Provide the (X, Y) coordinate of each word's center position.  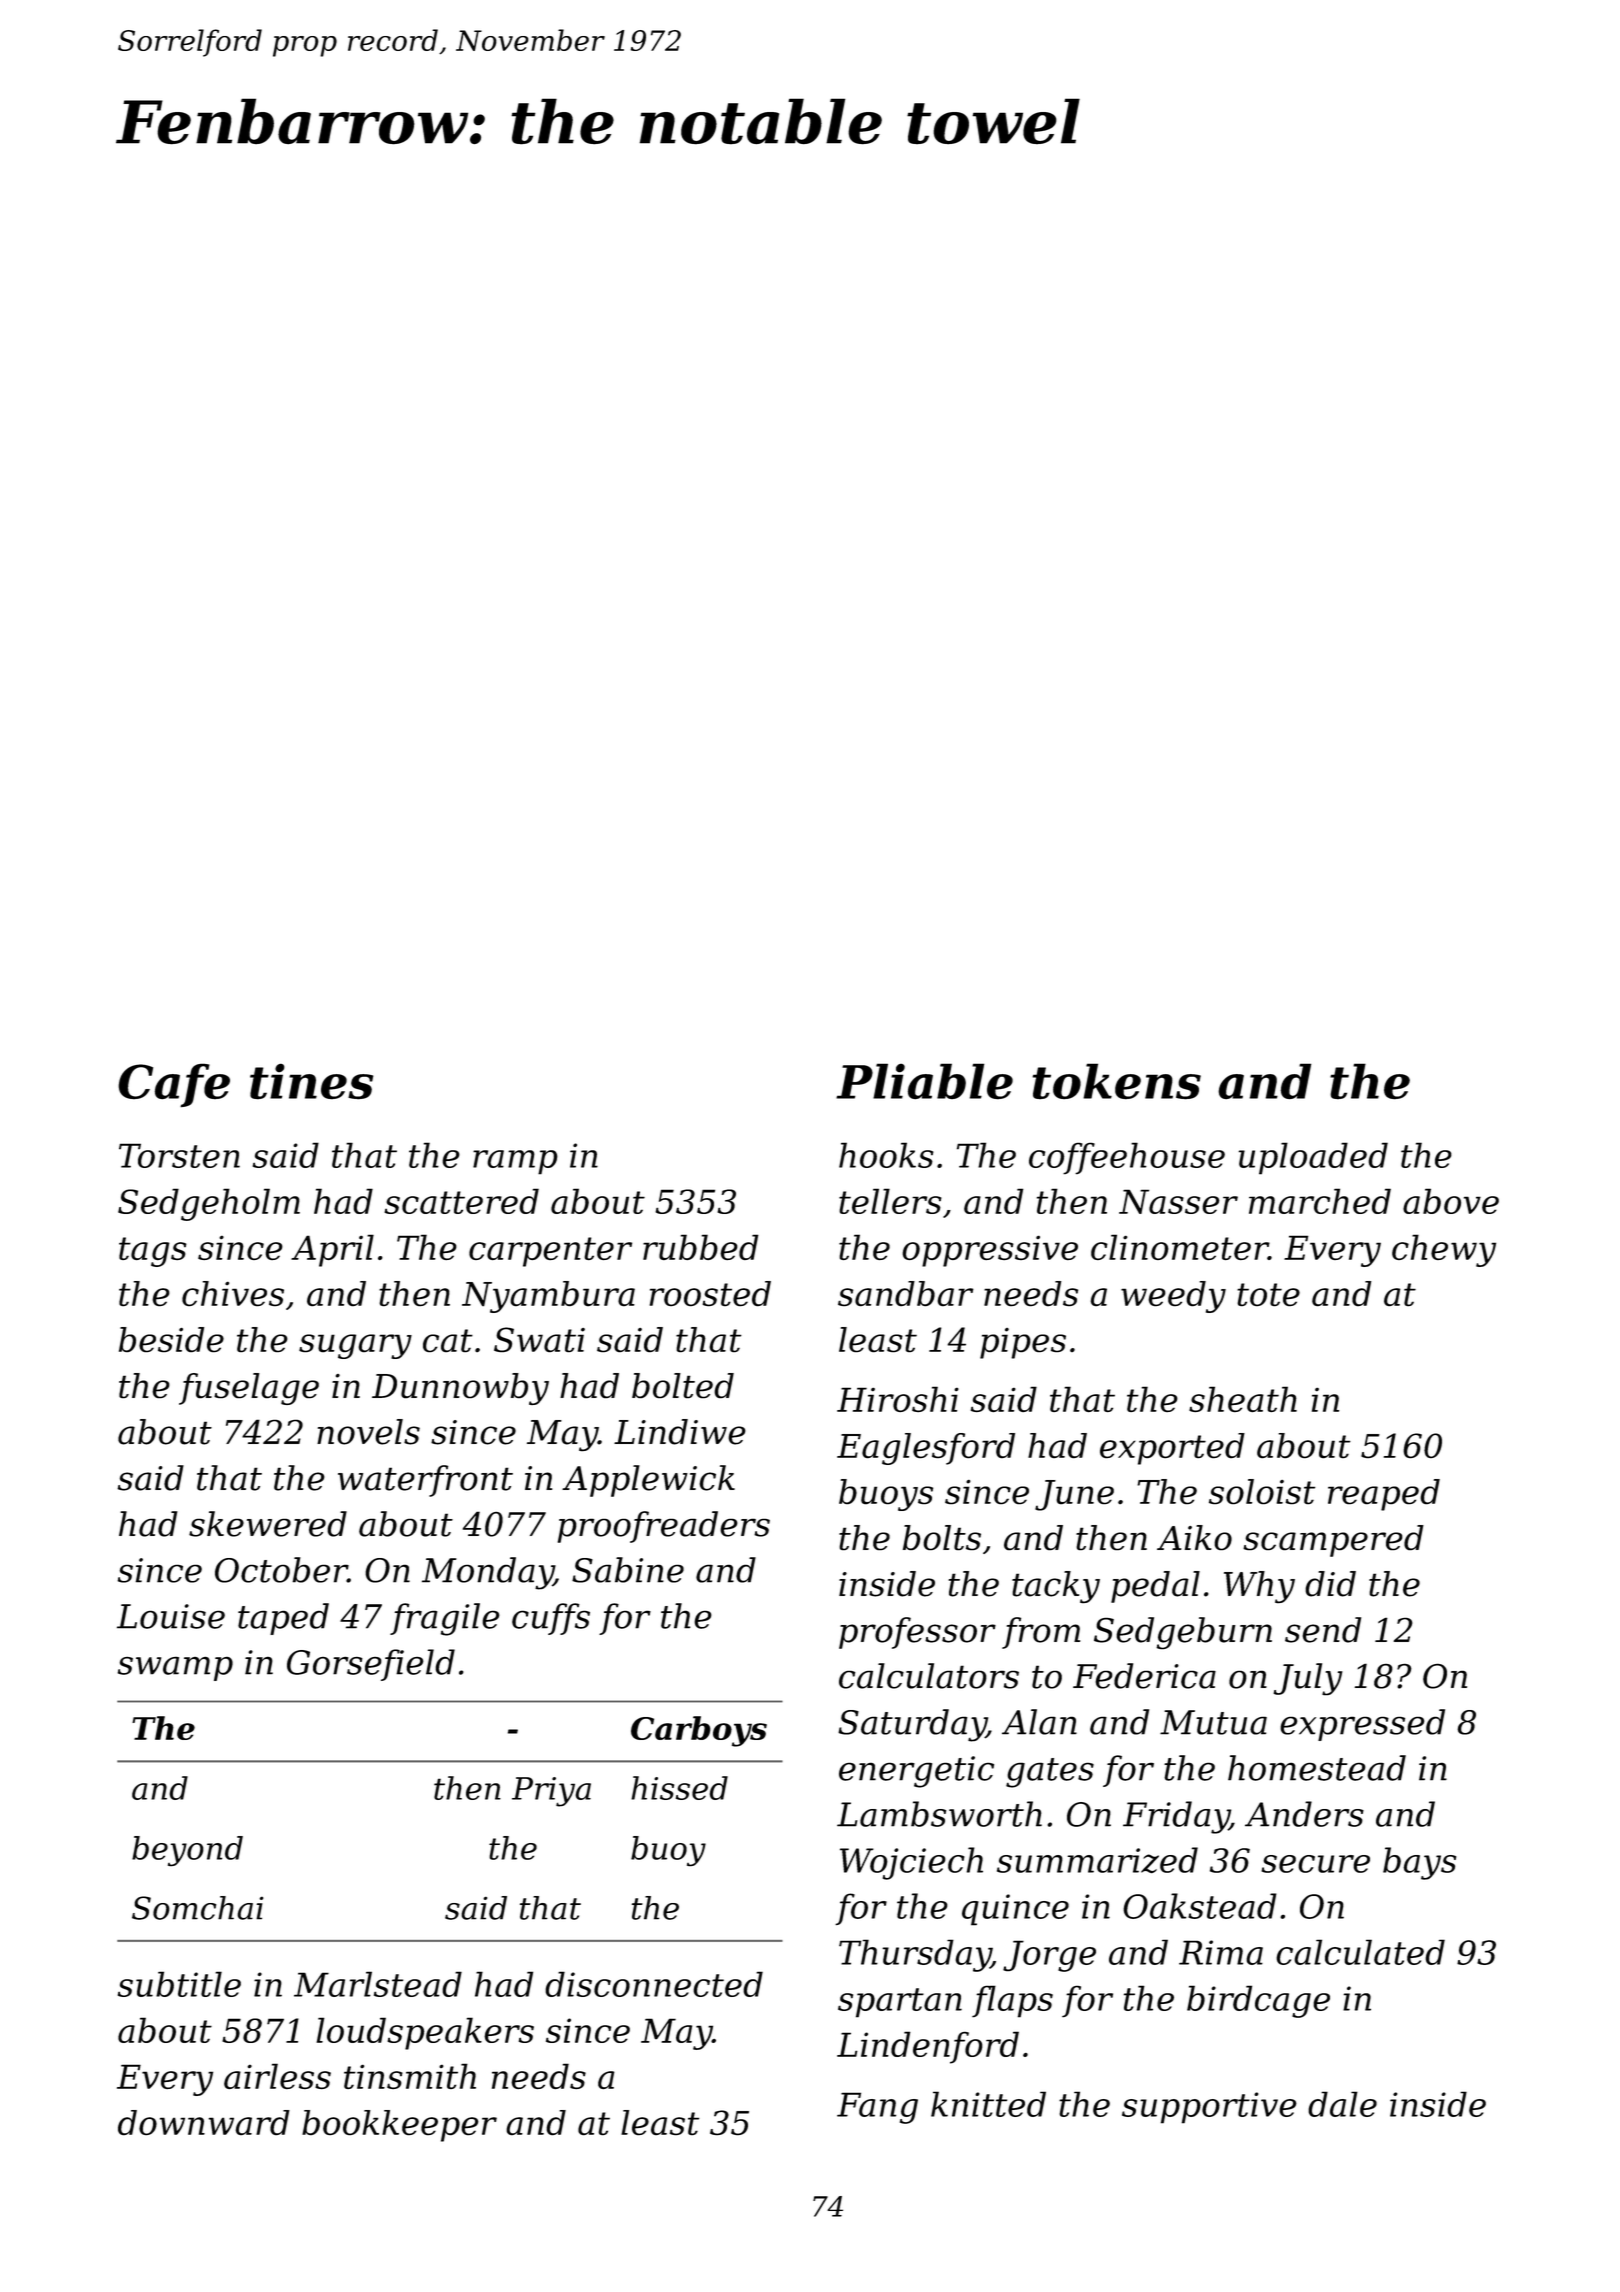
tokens (1117, 1081)
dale (1342, 2104)
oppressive (990, 1251)
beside (171, 1339)
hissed (679, 1788)
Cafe (174, 1085)
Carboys (699, 1731)
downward (204, 2122)
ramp (515, 1162)
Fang (877, 2108)
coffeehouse (1127, 1158)
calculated (1360, 1952)
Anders (1304, 1814)
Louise (171, 1616)
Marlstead (378, 1984)
